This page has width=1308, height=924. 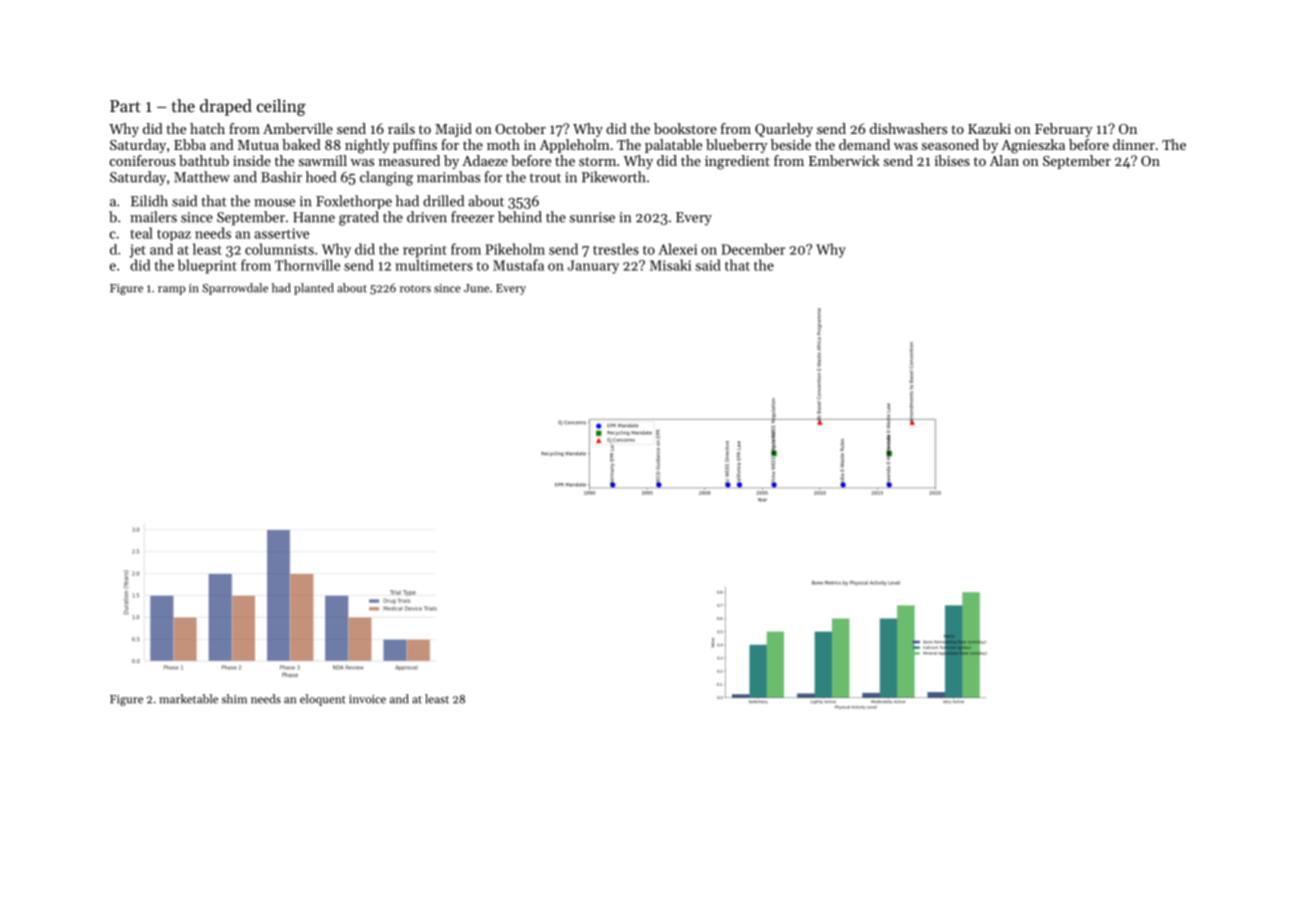 I want to click on Alan, so click(x=1004, y=160).
